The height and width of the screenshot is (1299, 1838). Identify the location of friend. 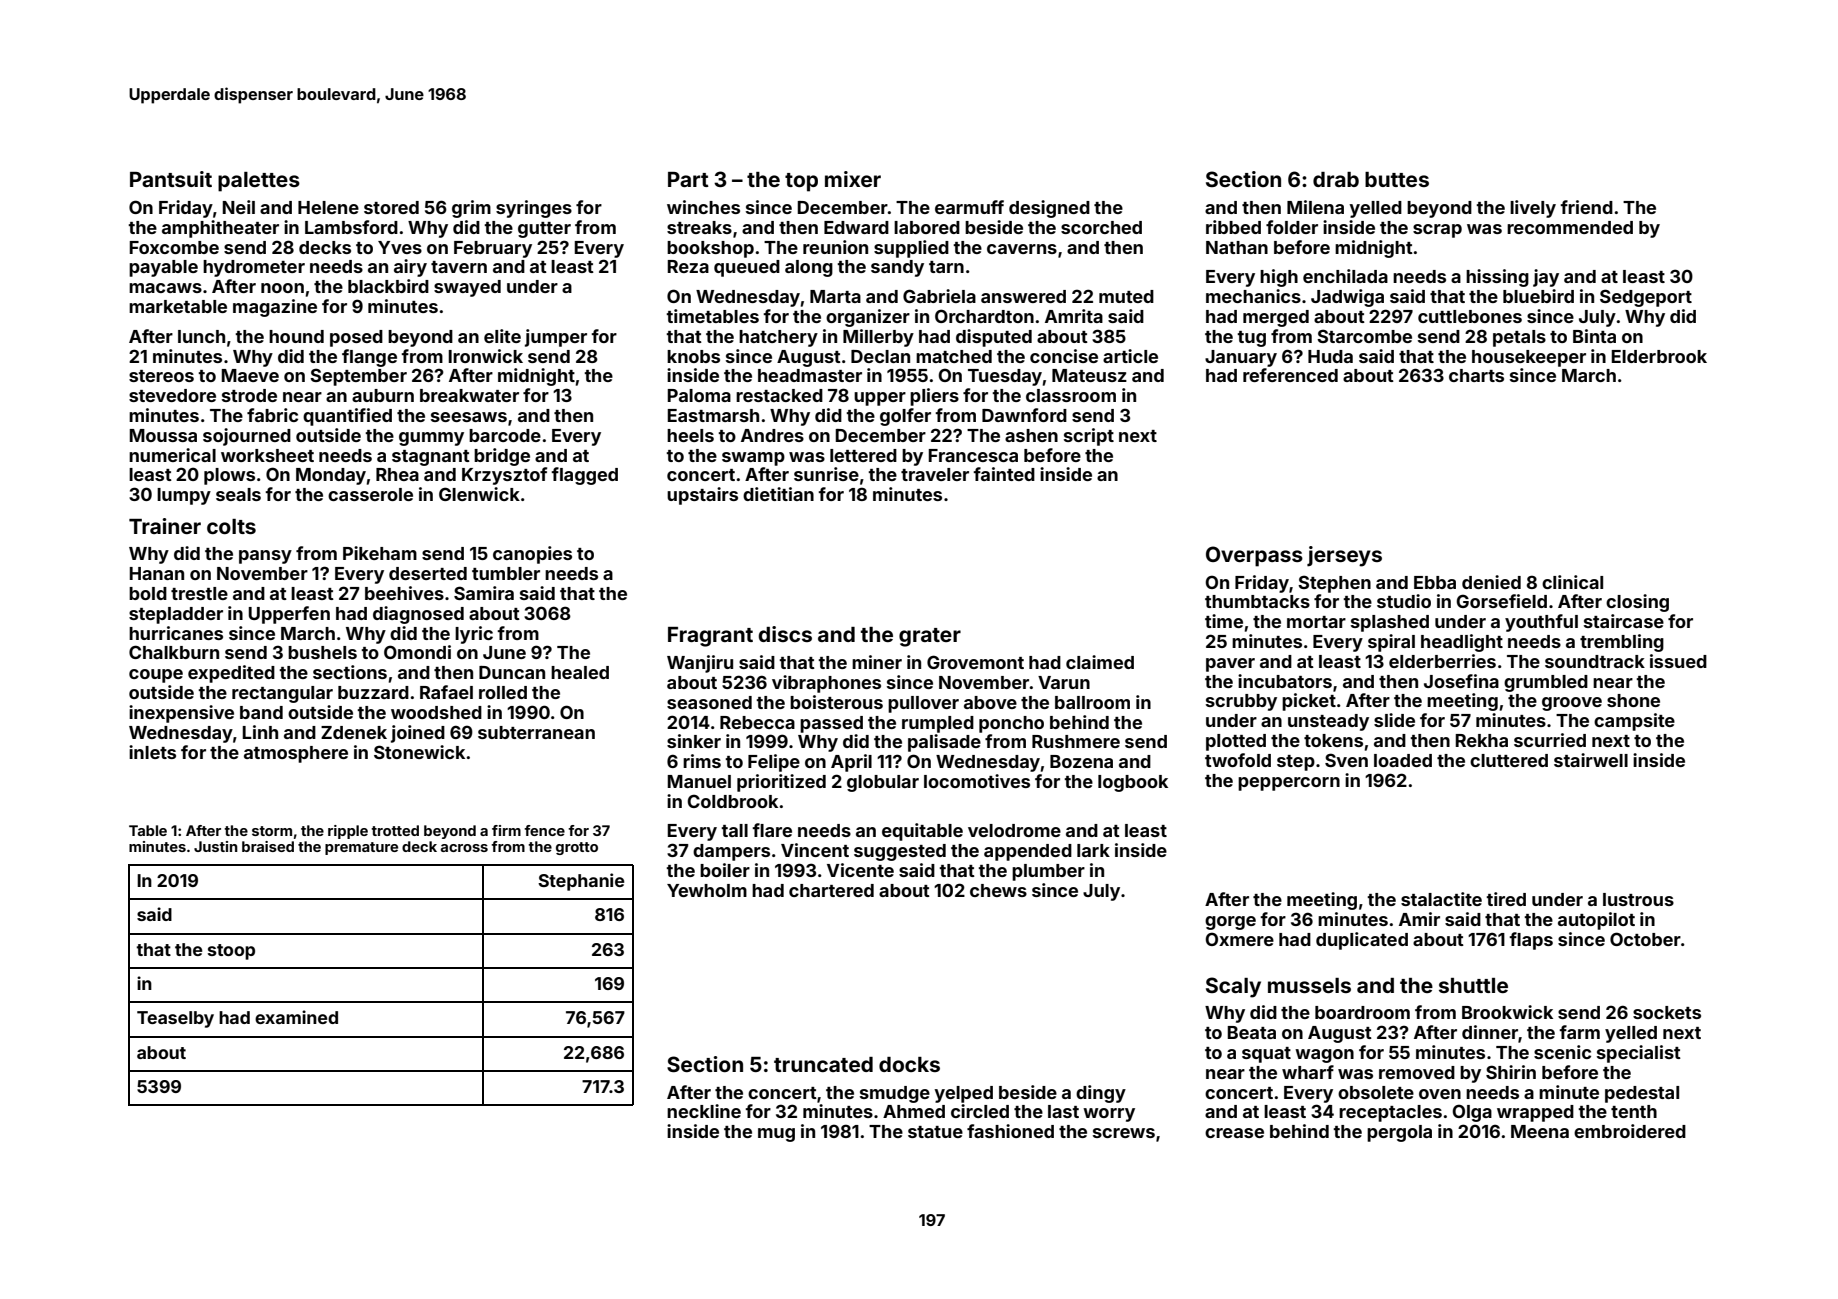
(1586, 207).
